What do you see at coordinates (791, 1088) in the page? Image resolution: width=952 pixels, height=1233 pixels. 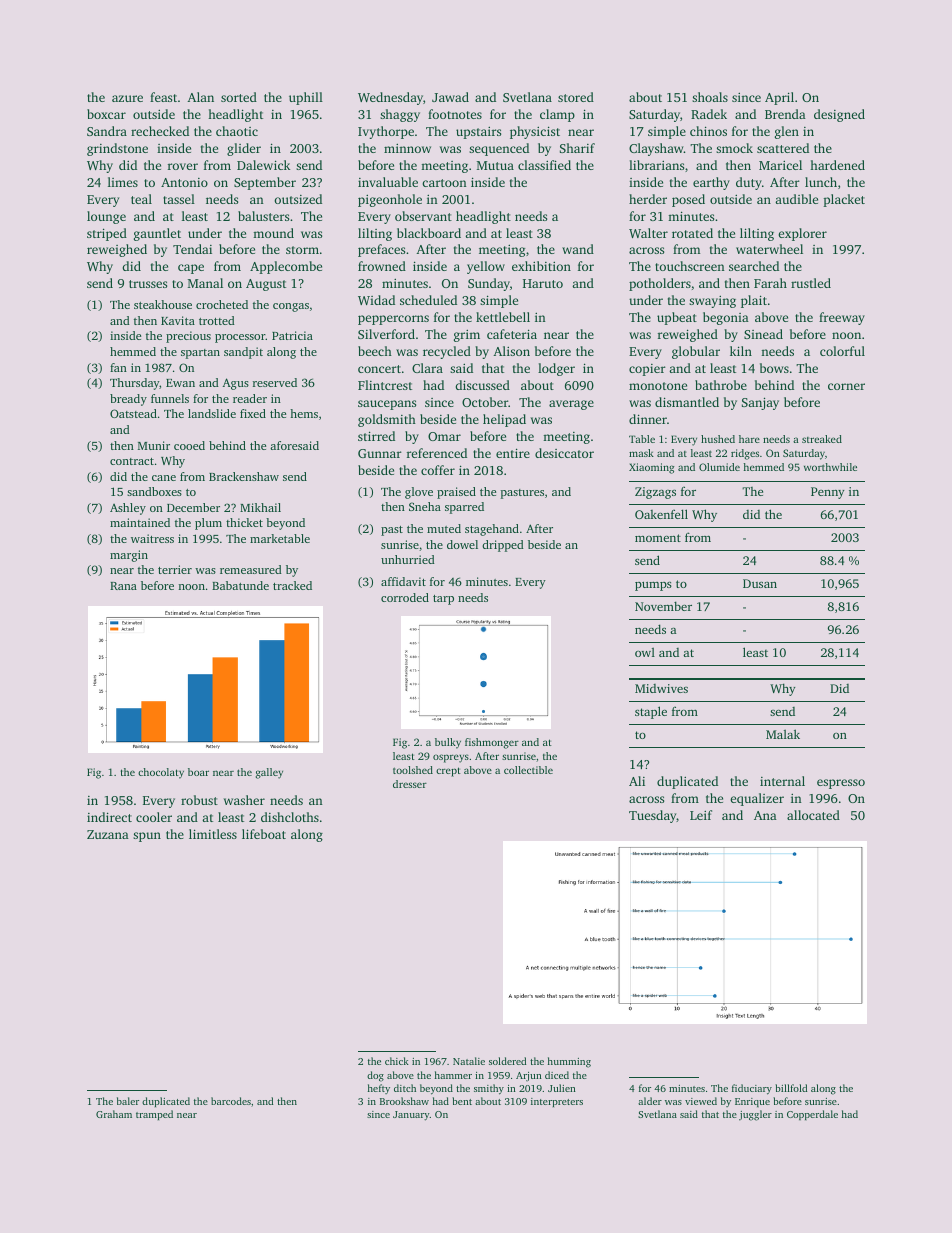 I see `billfold` at bounding box center [791, 1088].
